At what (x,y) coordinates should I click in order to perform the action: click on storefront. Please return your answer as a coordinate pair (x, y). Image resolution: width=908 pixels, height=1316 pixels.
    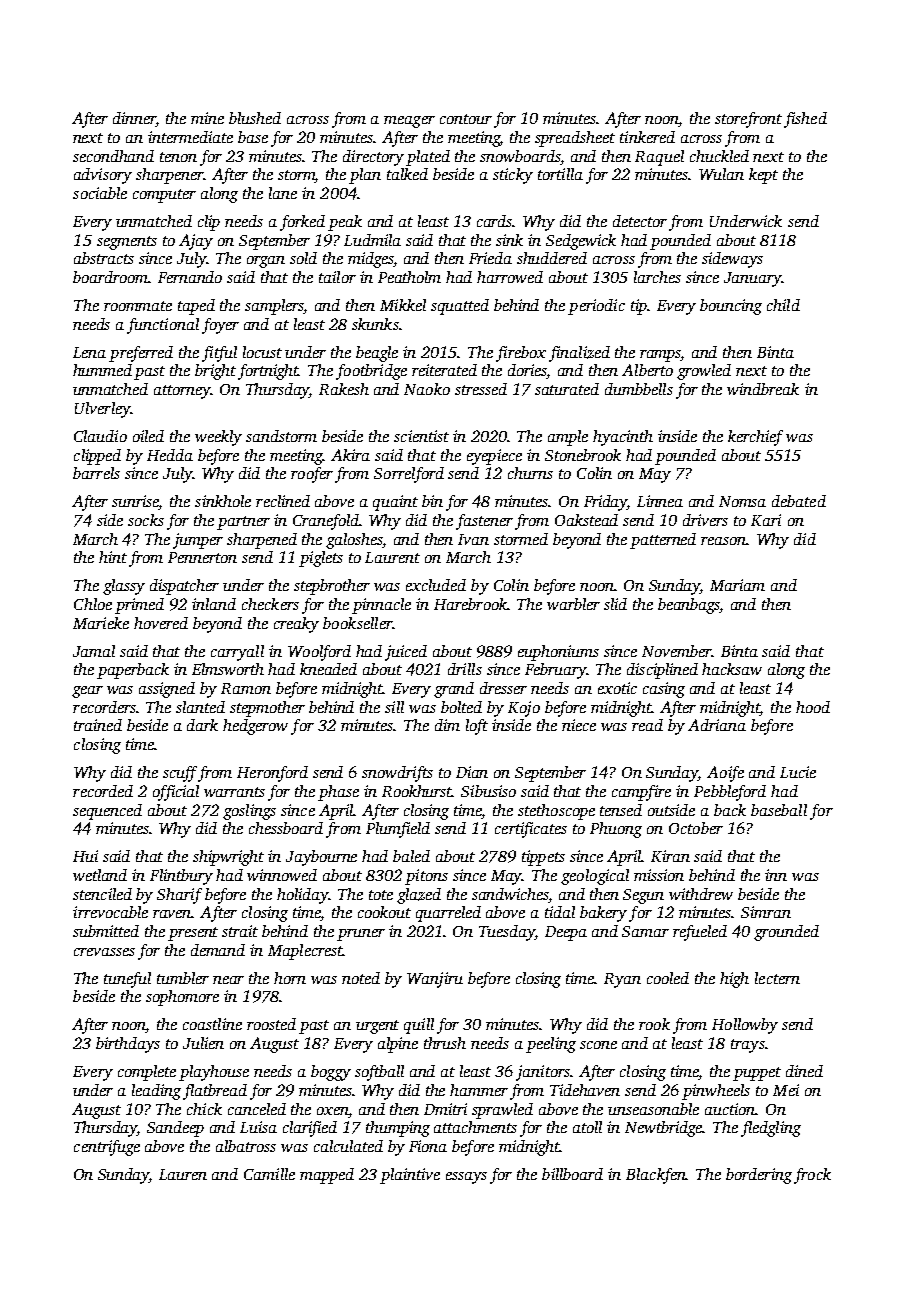
    Looking at the image, I should click on (748, 120).
